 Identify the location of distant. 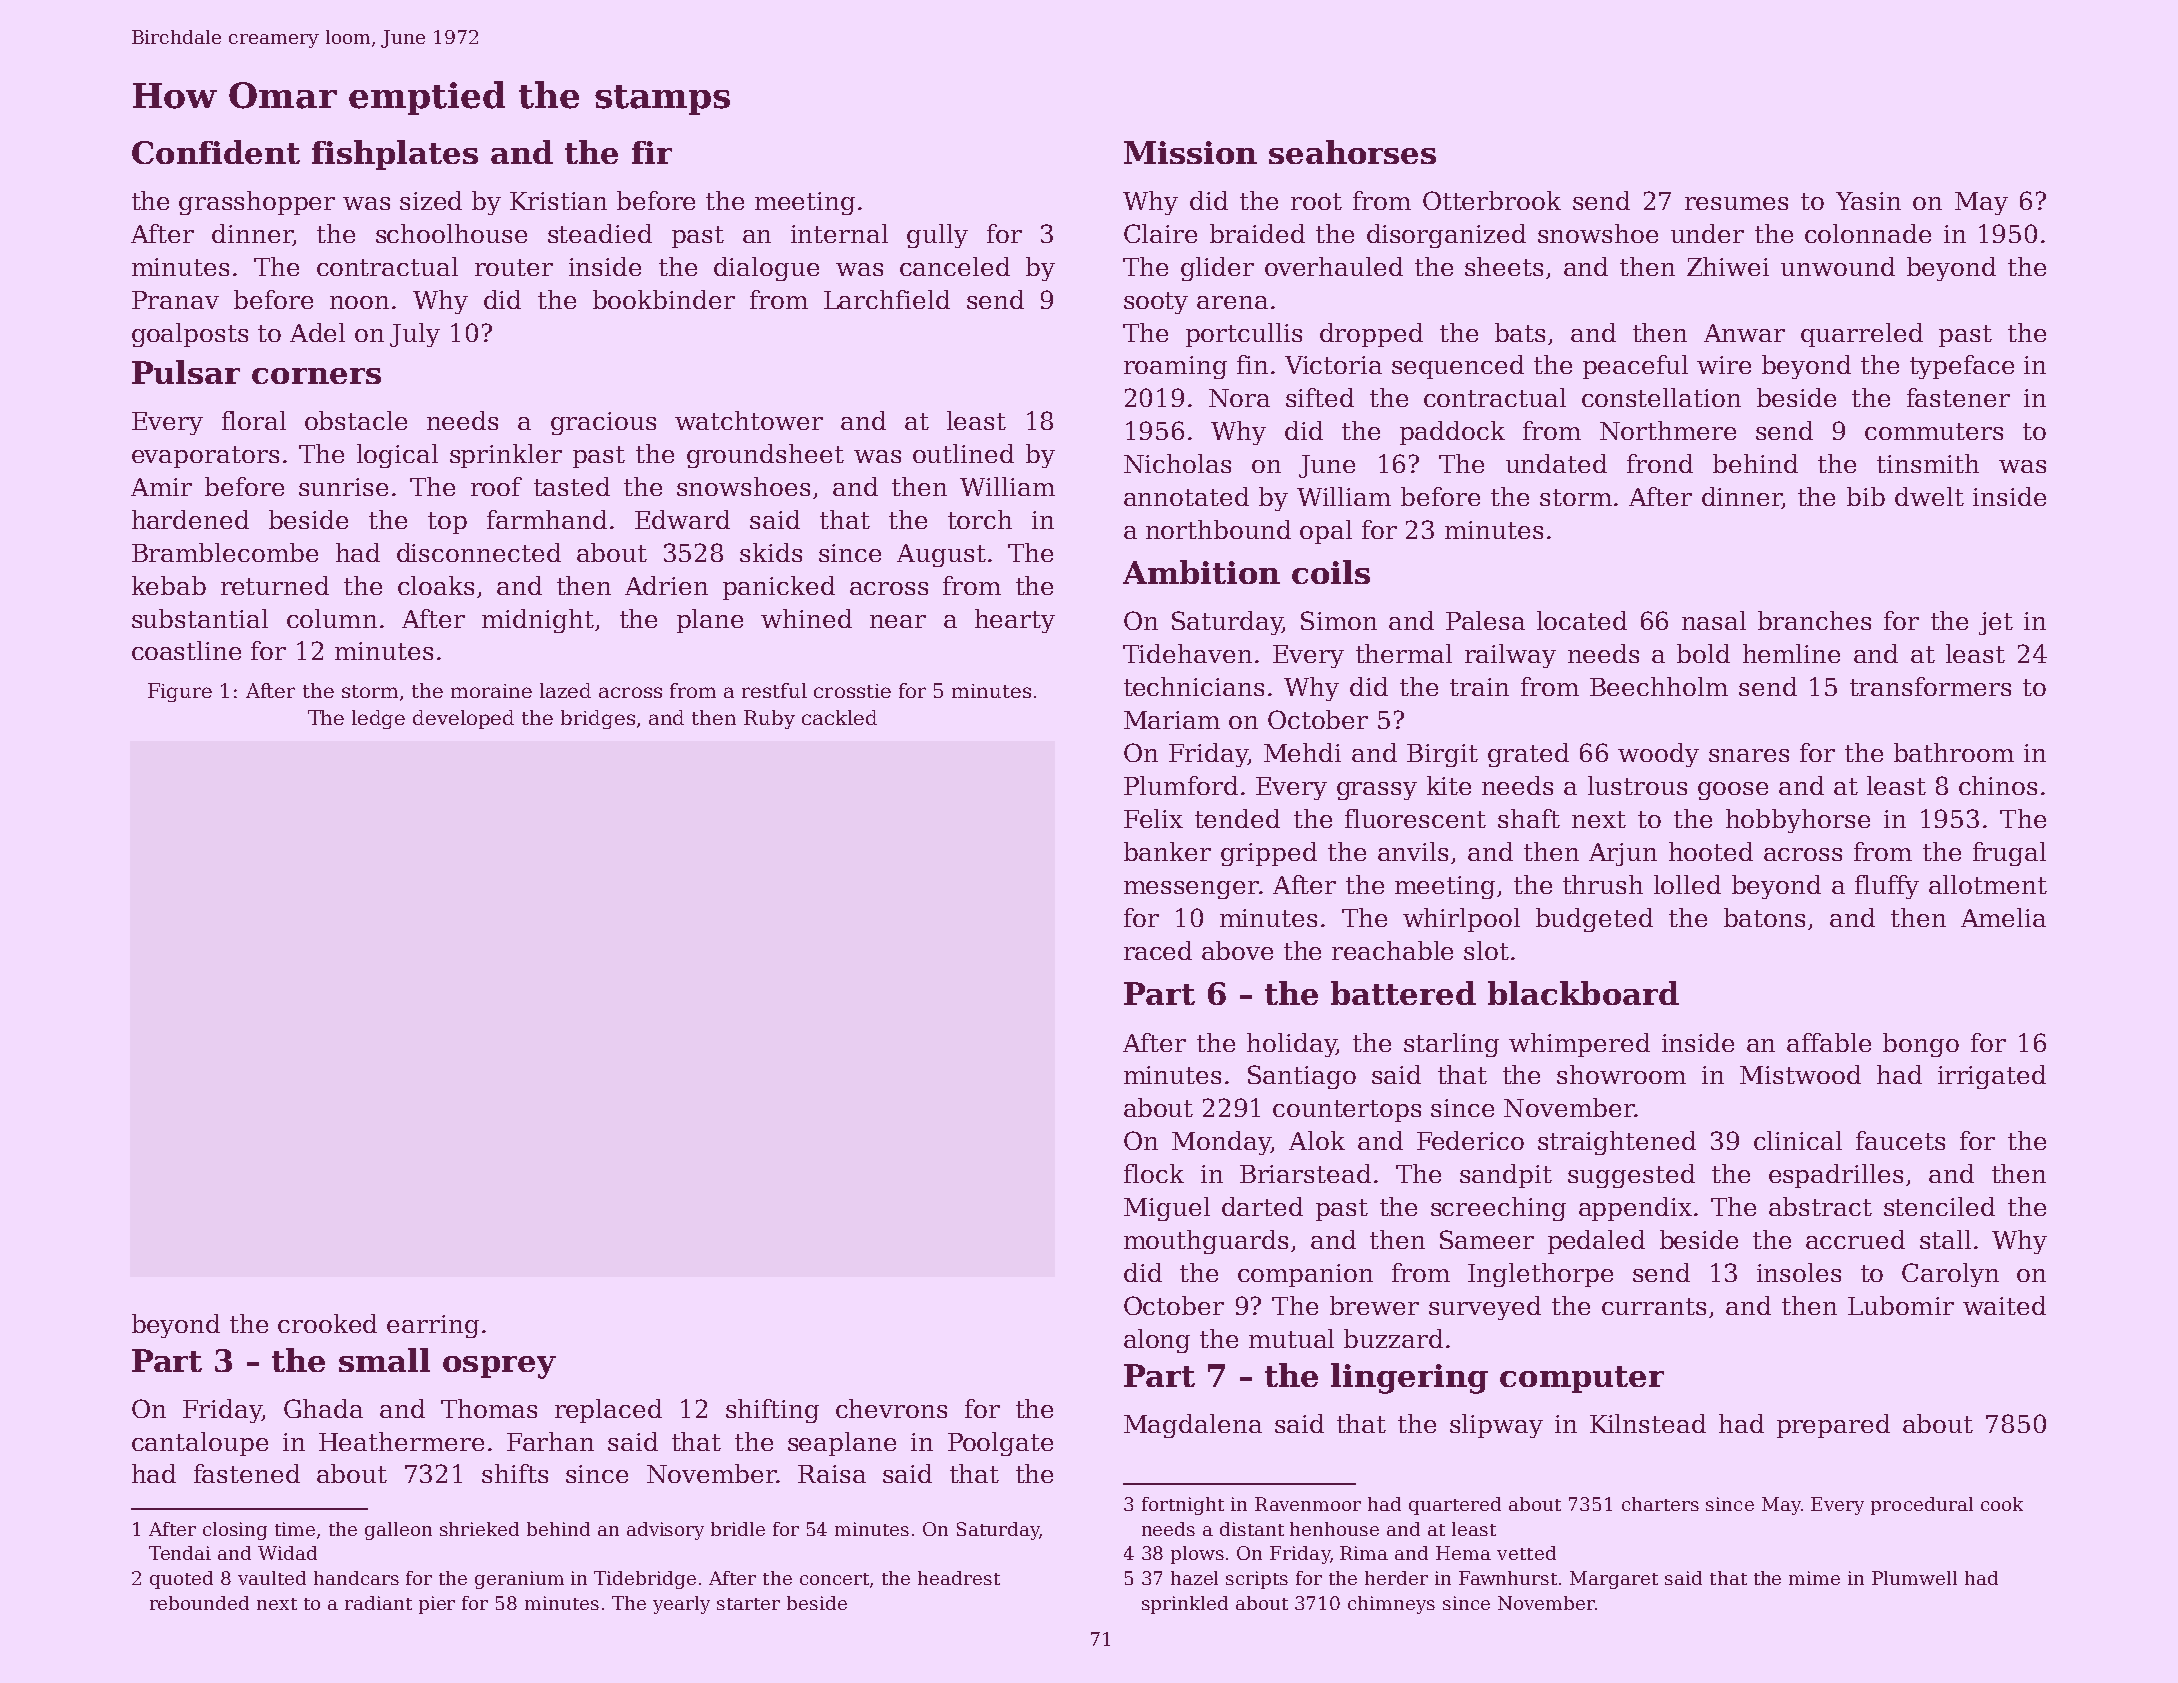
(1252, 1529).
